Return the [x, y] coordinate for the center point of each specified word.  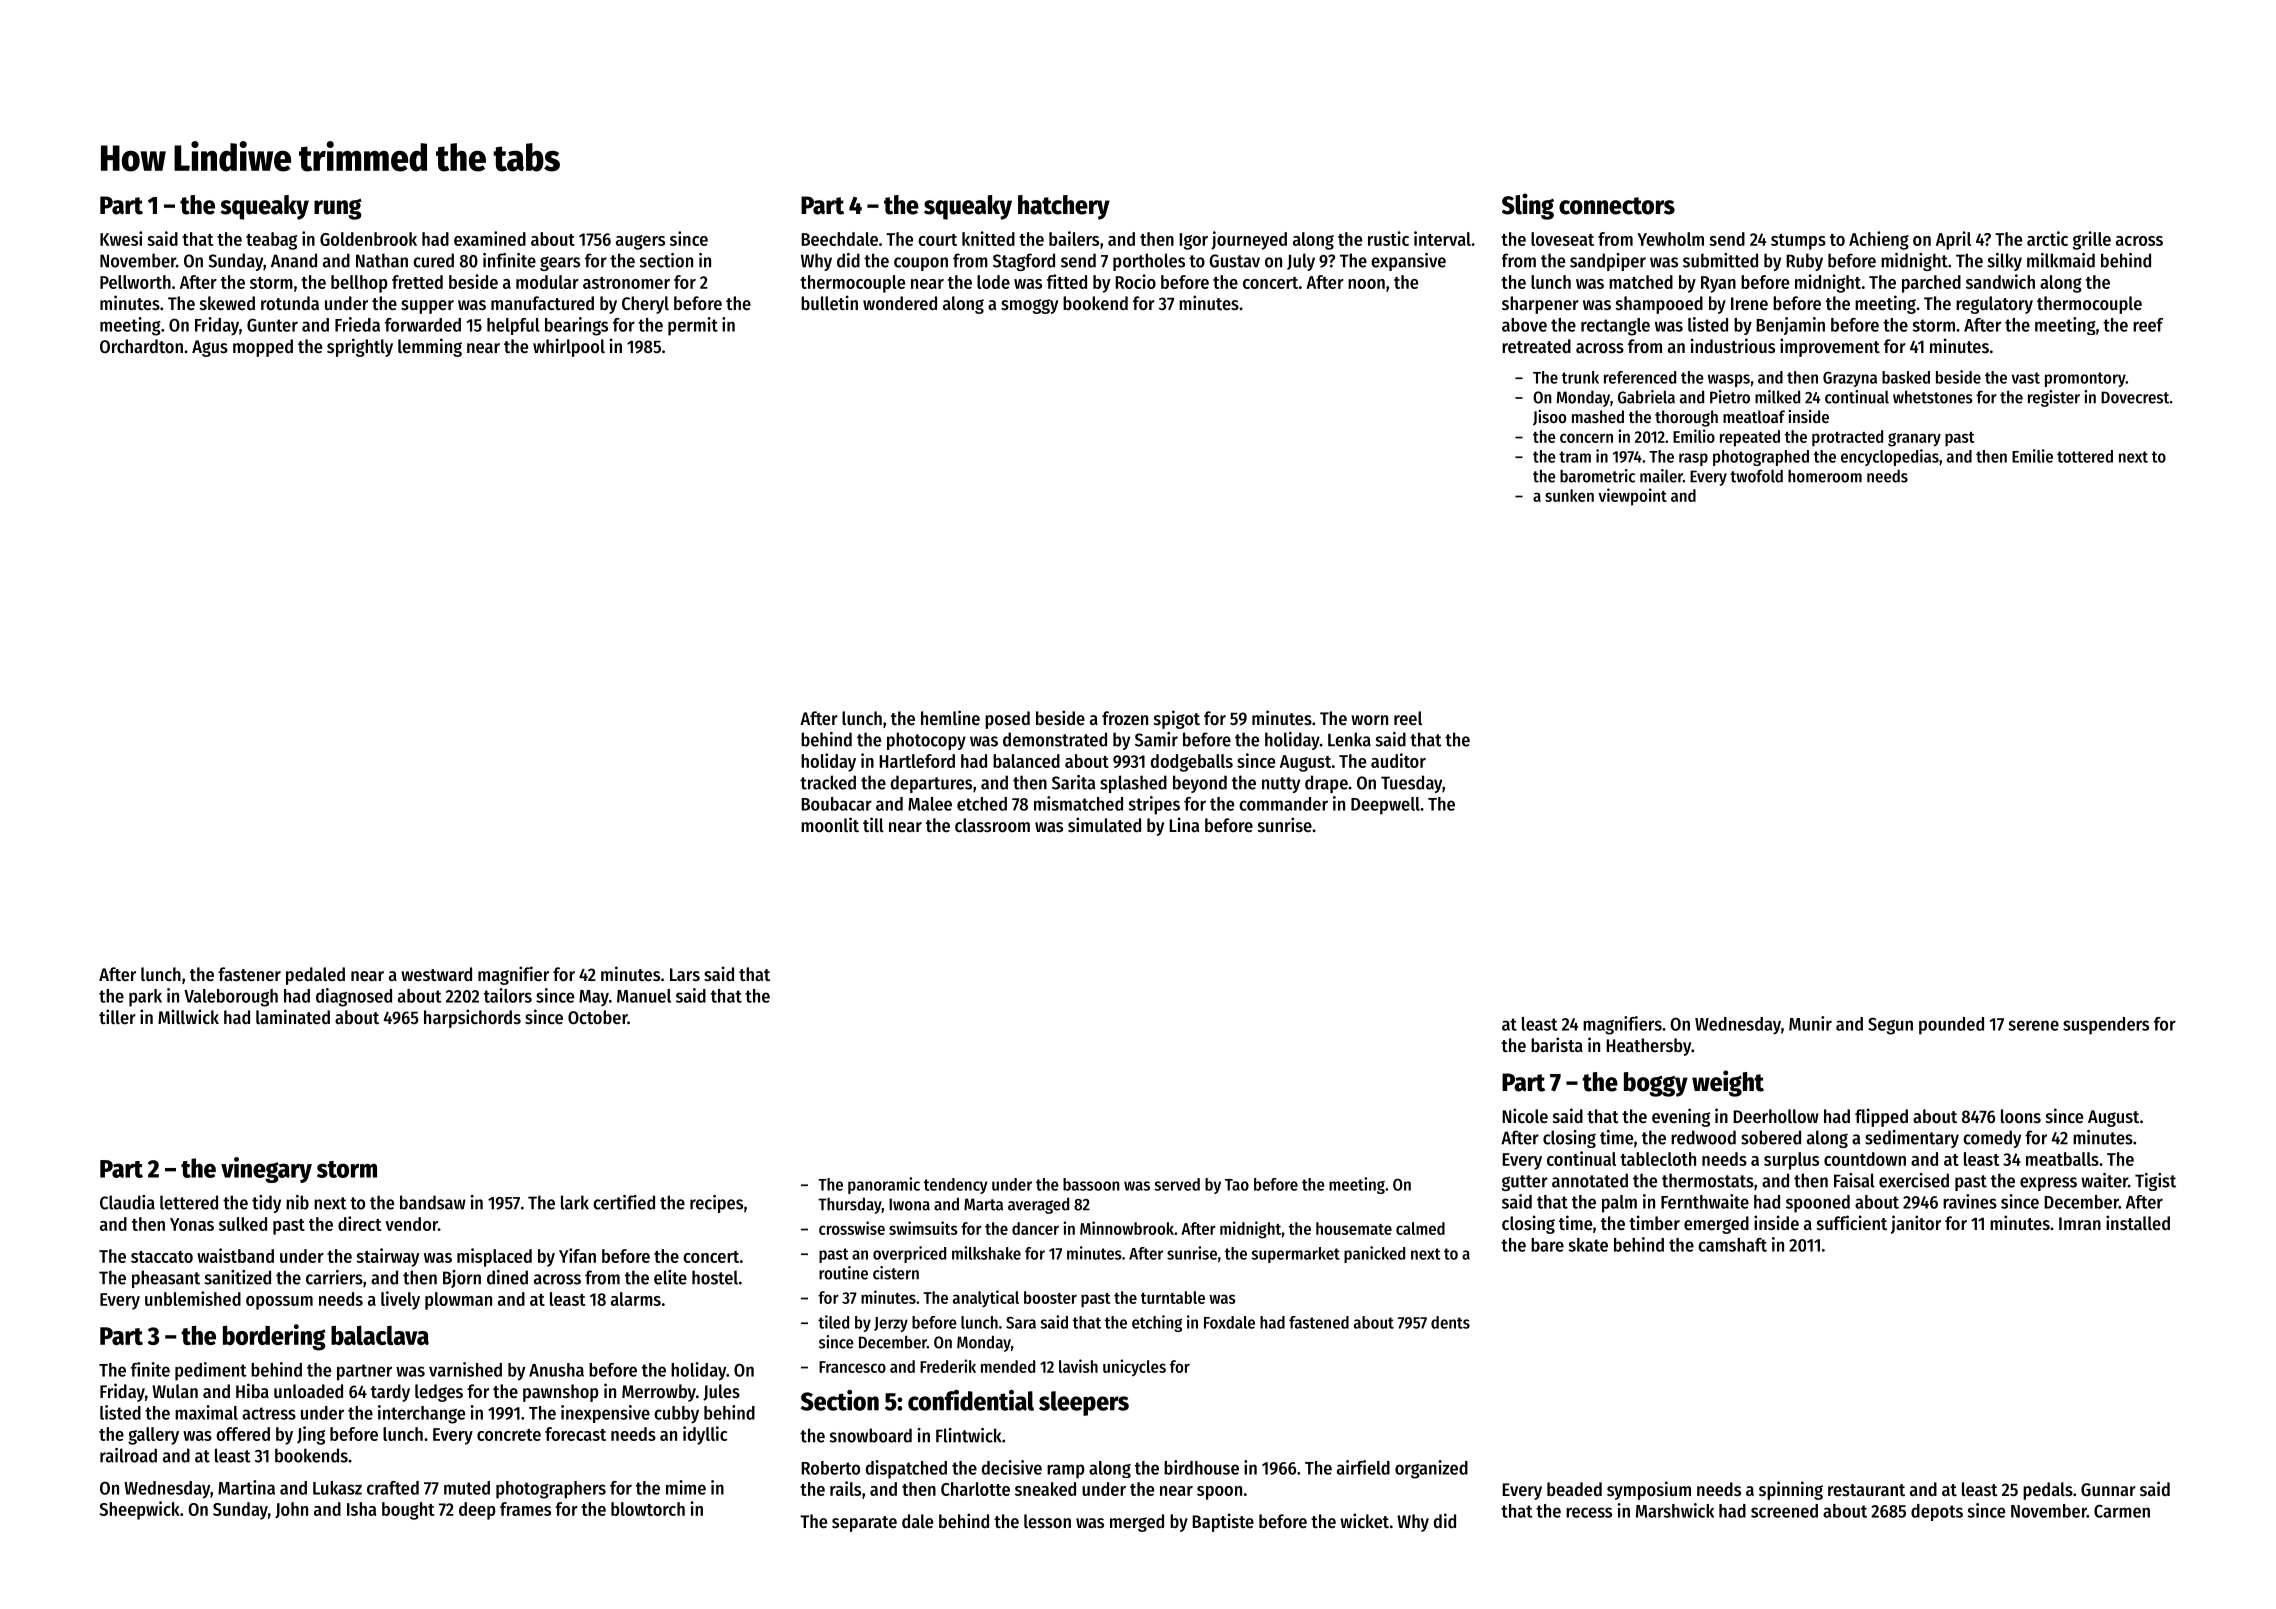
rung [338, 209]
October [598, 1017]
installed [2138, 1222]
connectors [1617, 206]
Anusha [556, 1370]
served [1177, 1184]
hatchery [1064, 207]
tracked [828, 782]
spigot [1177, 719]
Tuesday [1411, 784]
